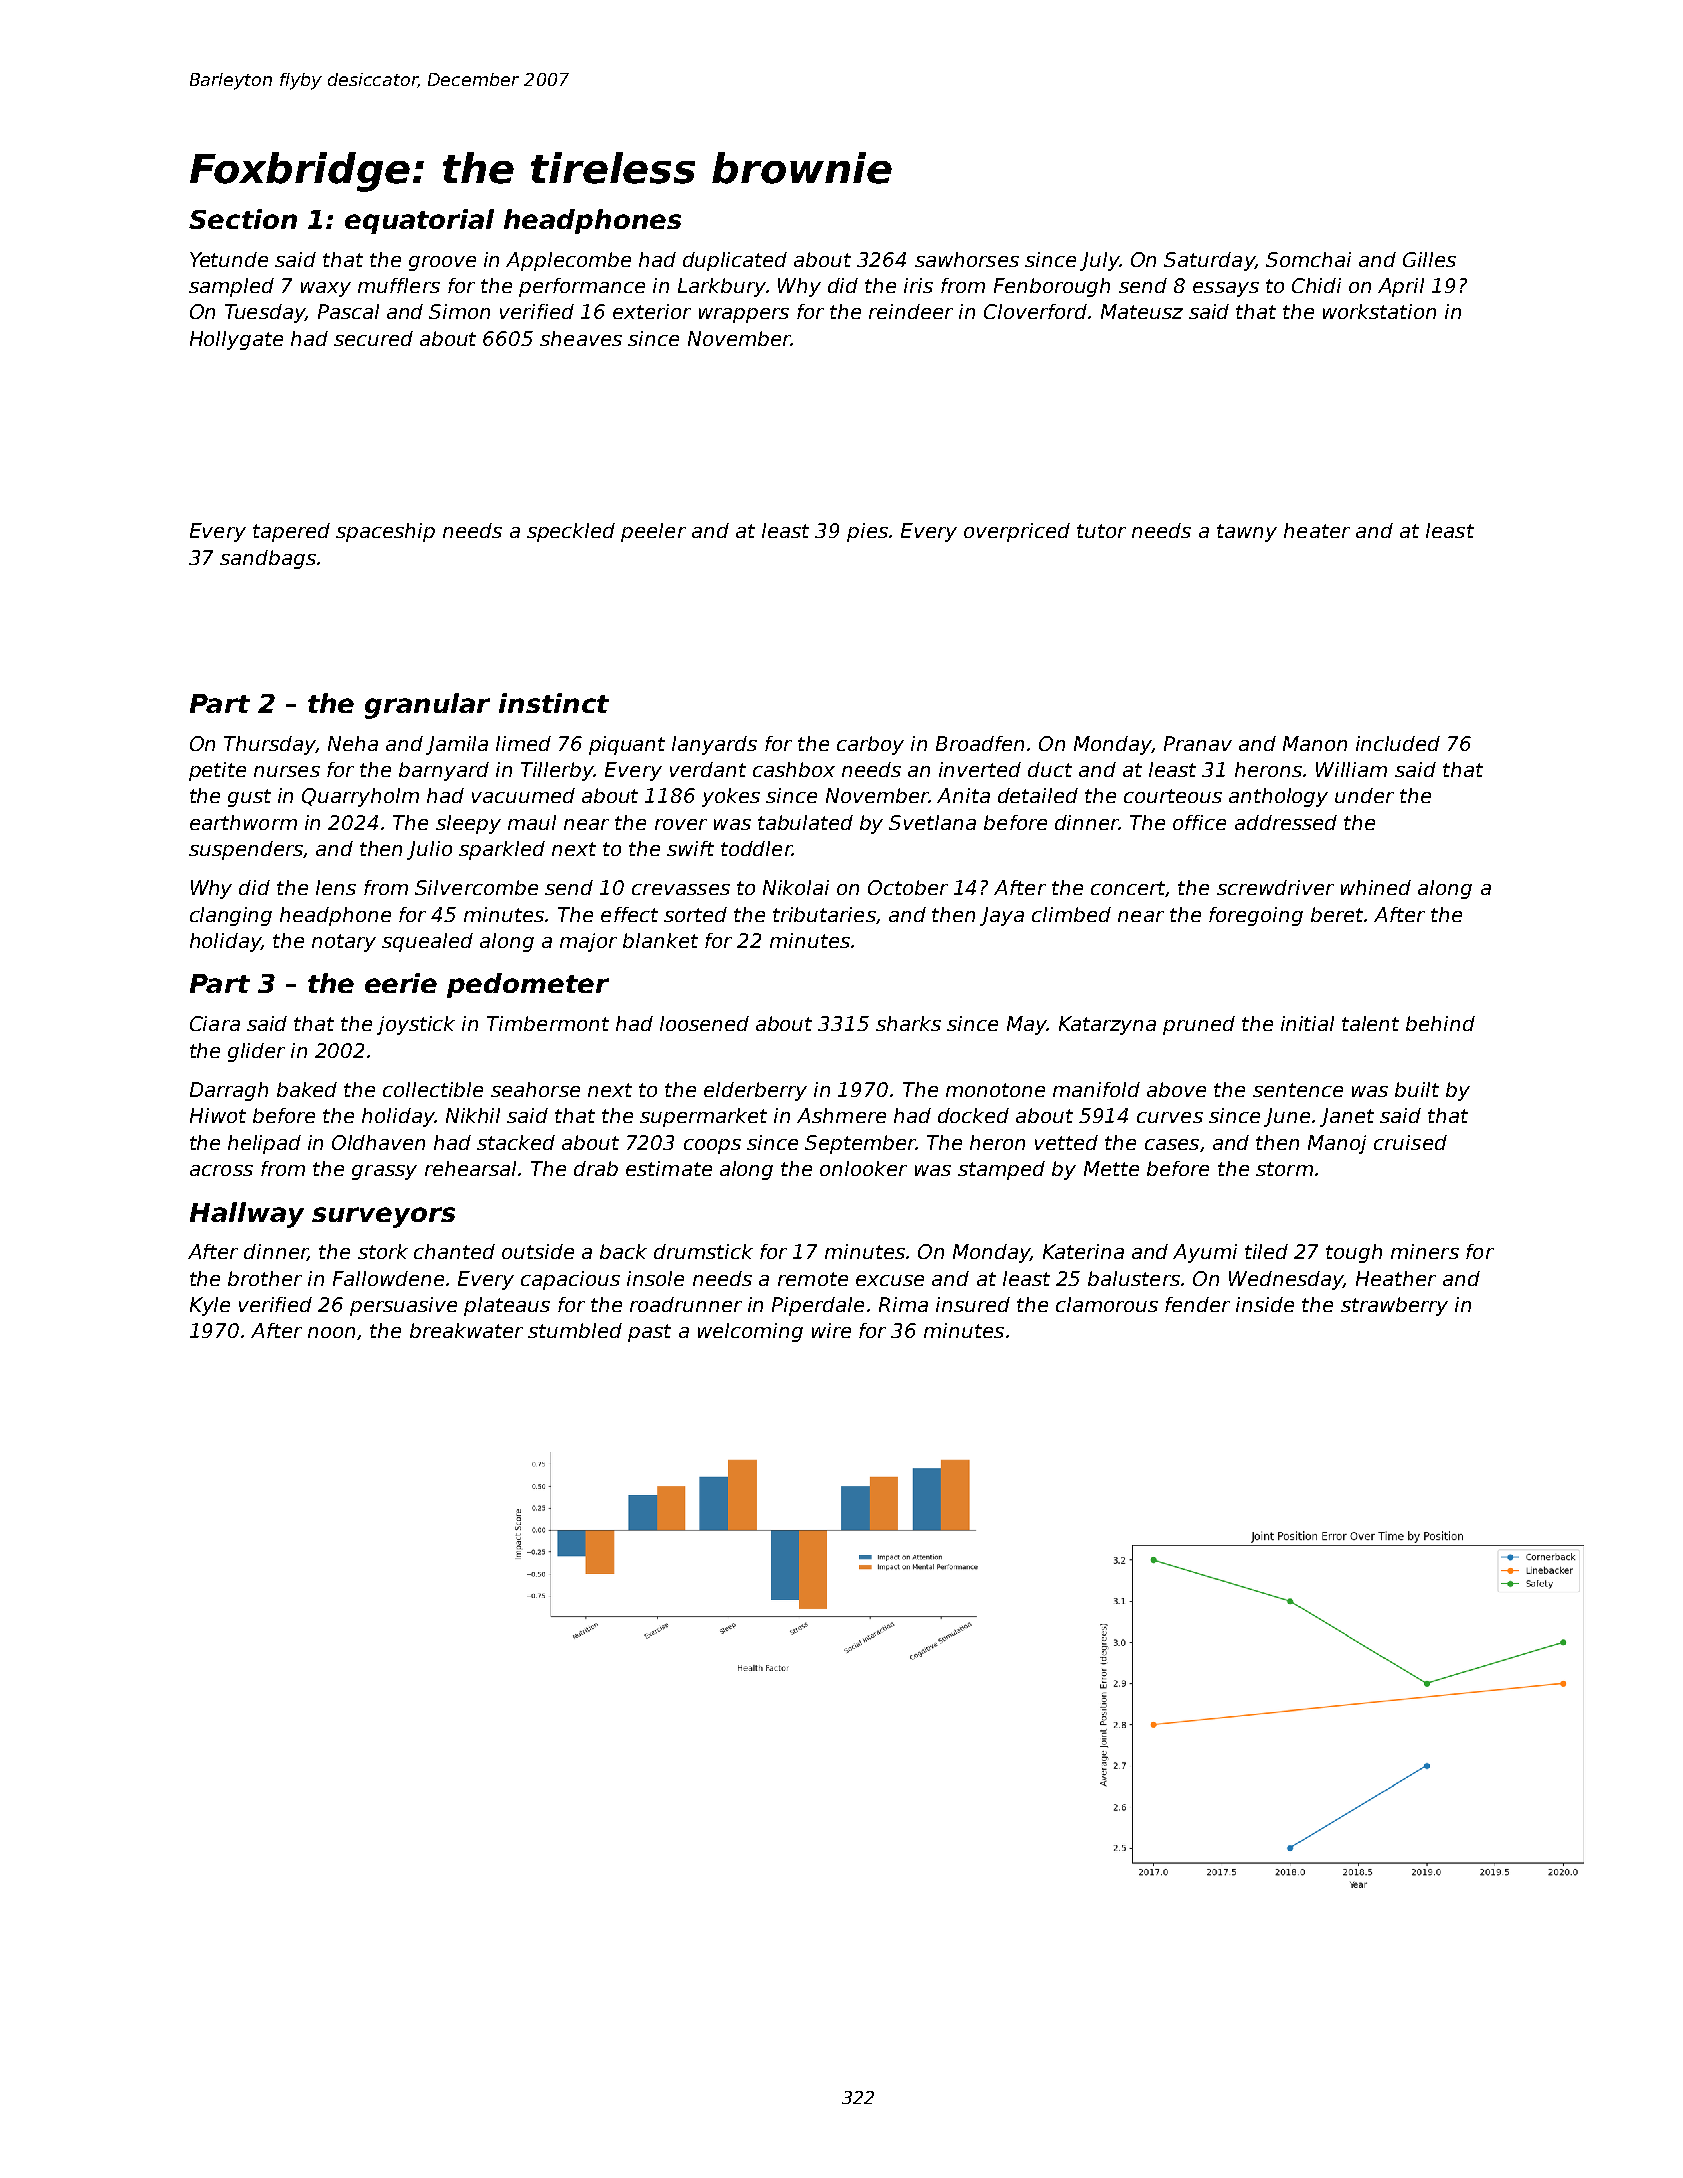 Image resolution: width=1683 pixels, height=2178 pixels. Describe the element at coordinates (1307, 1023) in the screenshot. I see `initial` at that location.
